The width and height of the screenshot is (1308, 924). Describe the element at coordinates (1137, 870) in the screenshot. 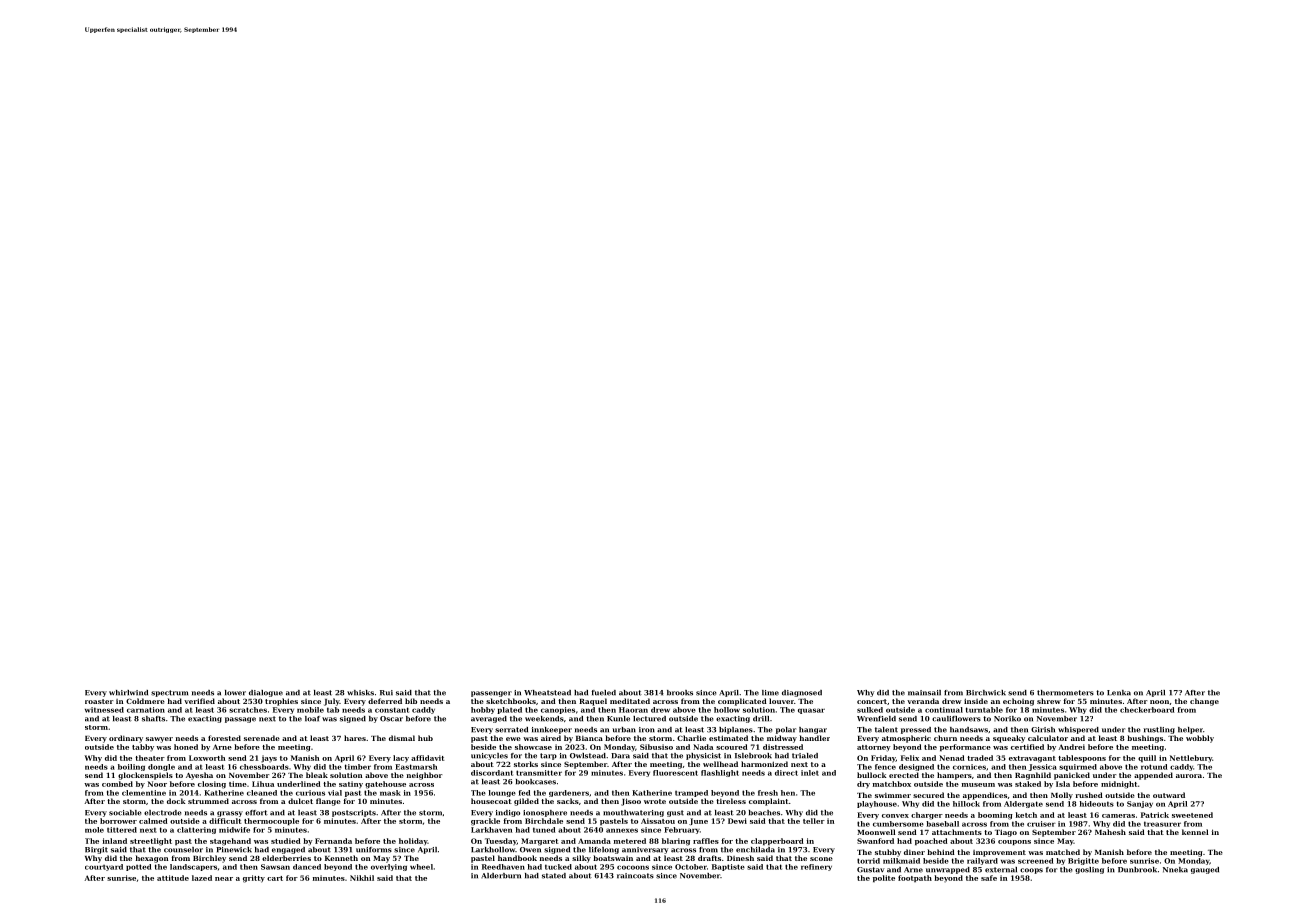

I see `Dunbrook` at that location.
